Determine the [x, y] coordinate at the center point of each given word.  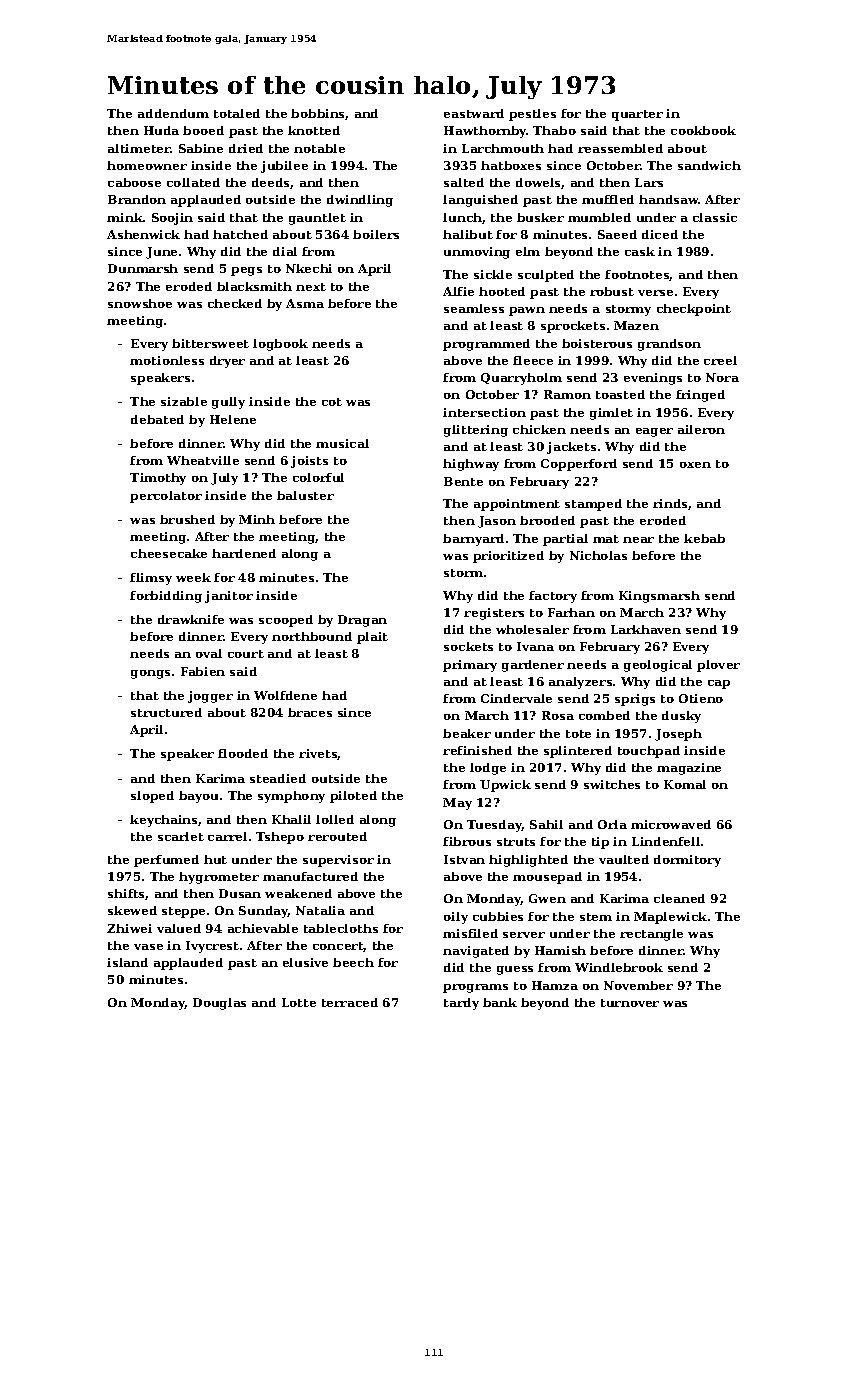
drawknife [191, 619]
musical [342, 443]
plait [372, 638]
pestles [532, 115]
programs [475, 988]
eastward [474, 113]
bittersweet [210, 343]
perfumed [166, 861]
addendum [173, 113]
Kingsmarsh [659, 597]
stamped [593, 505]
